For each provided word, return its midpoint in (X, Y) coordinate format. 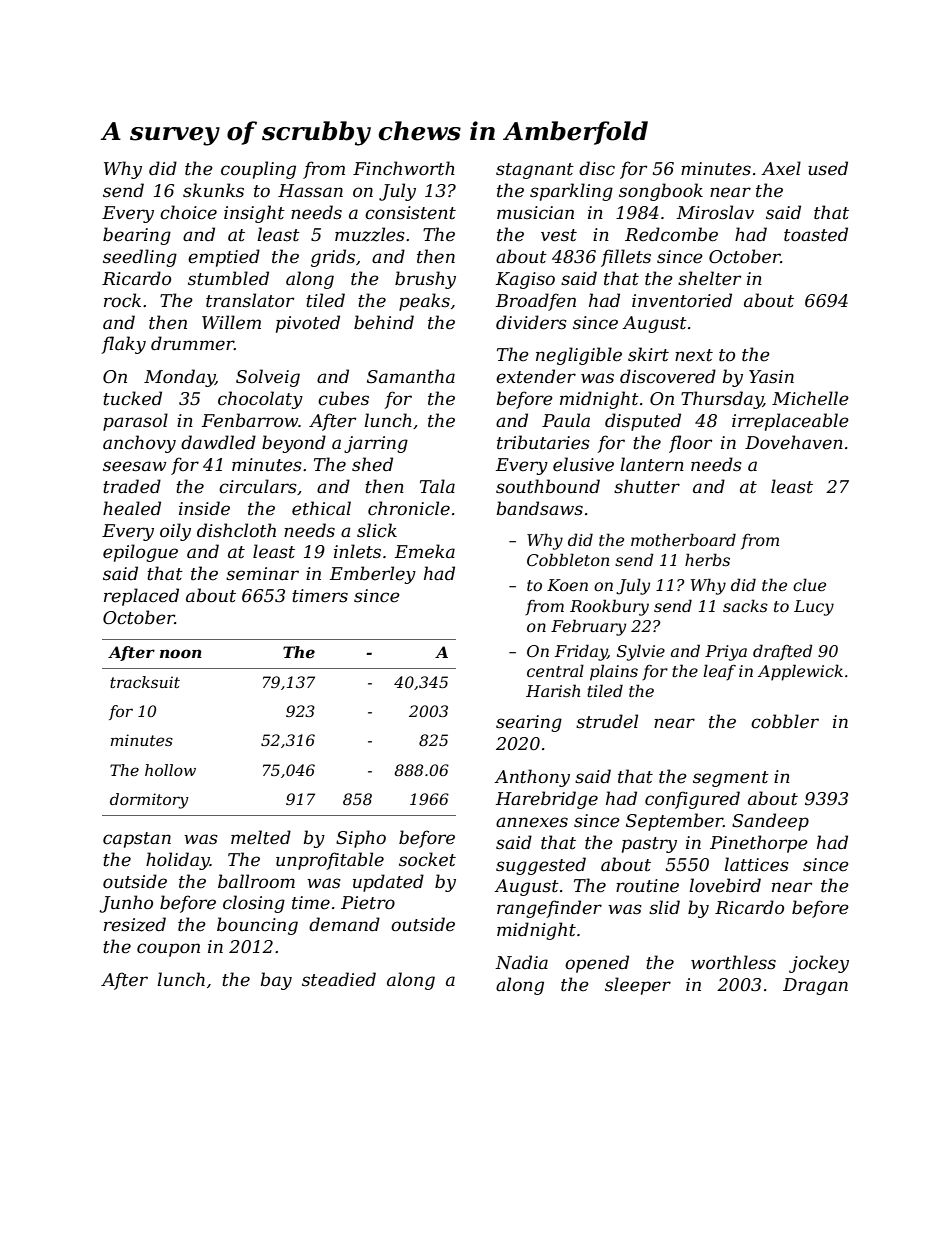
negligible (579, 356)
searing (529, 723)
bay (276, 981)
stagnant (535, 171)
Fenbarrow (250, 420)
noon (181, 653)
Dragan (815, 986)
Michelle (810, 398)
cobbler (785, 721)
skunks (213, 190)
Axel (781, 168)
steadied (339, 979)
